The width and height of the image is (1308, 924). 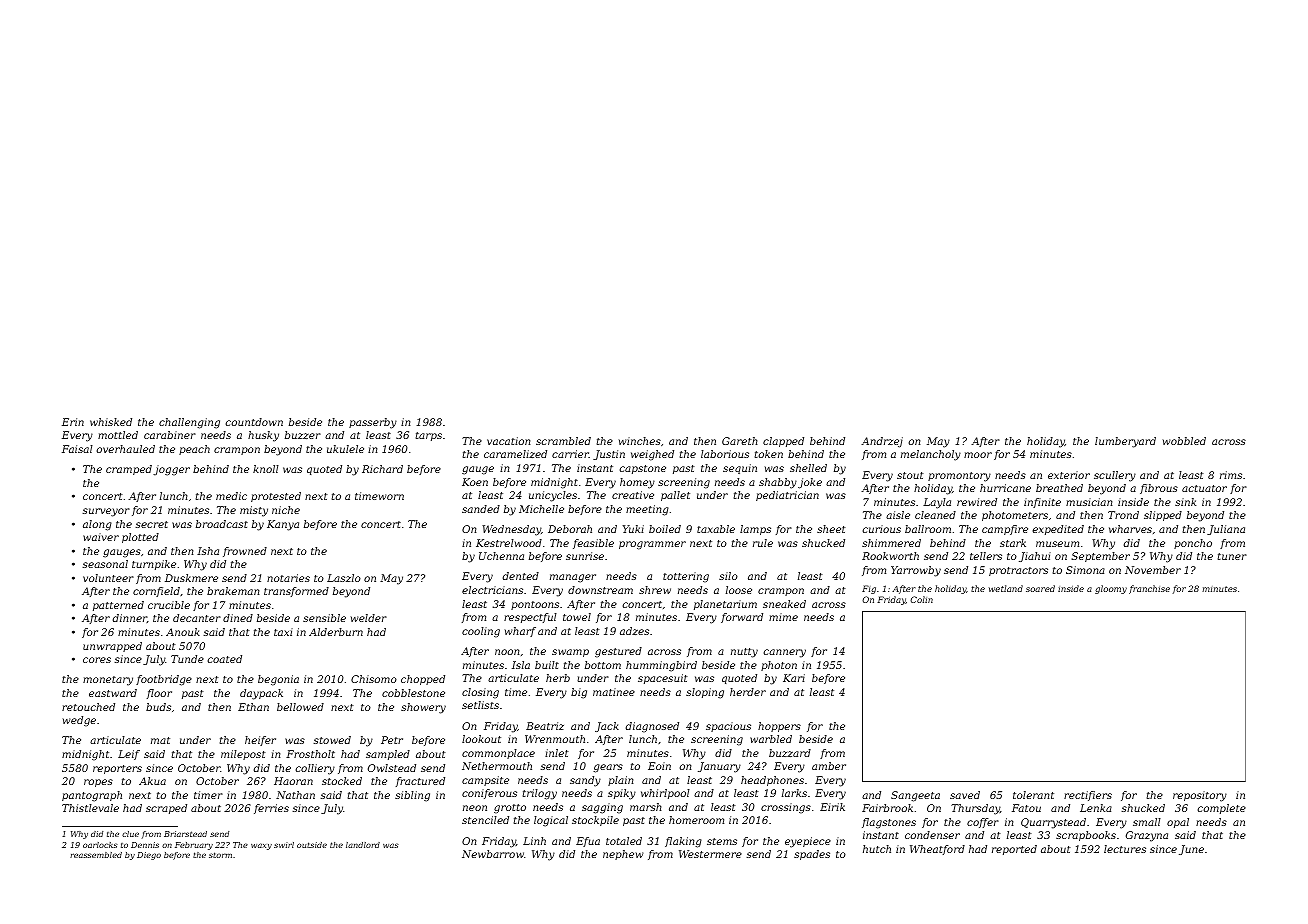 What do you see at coordinates (535, 605) in the image?
I see `pontoons` at bounding box center [535, 605].
